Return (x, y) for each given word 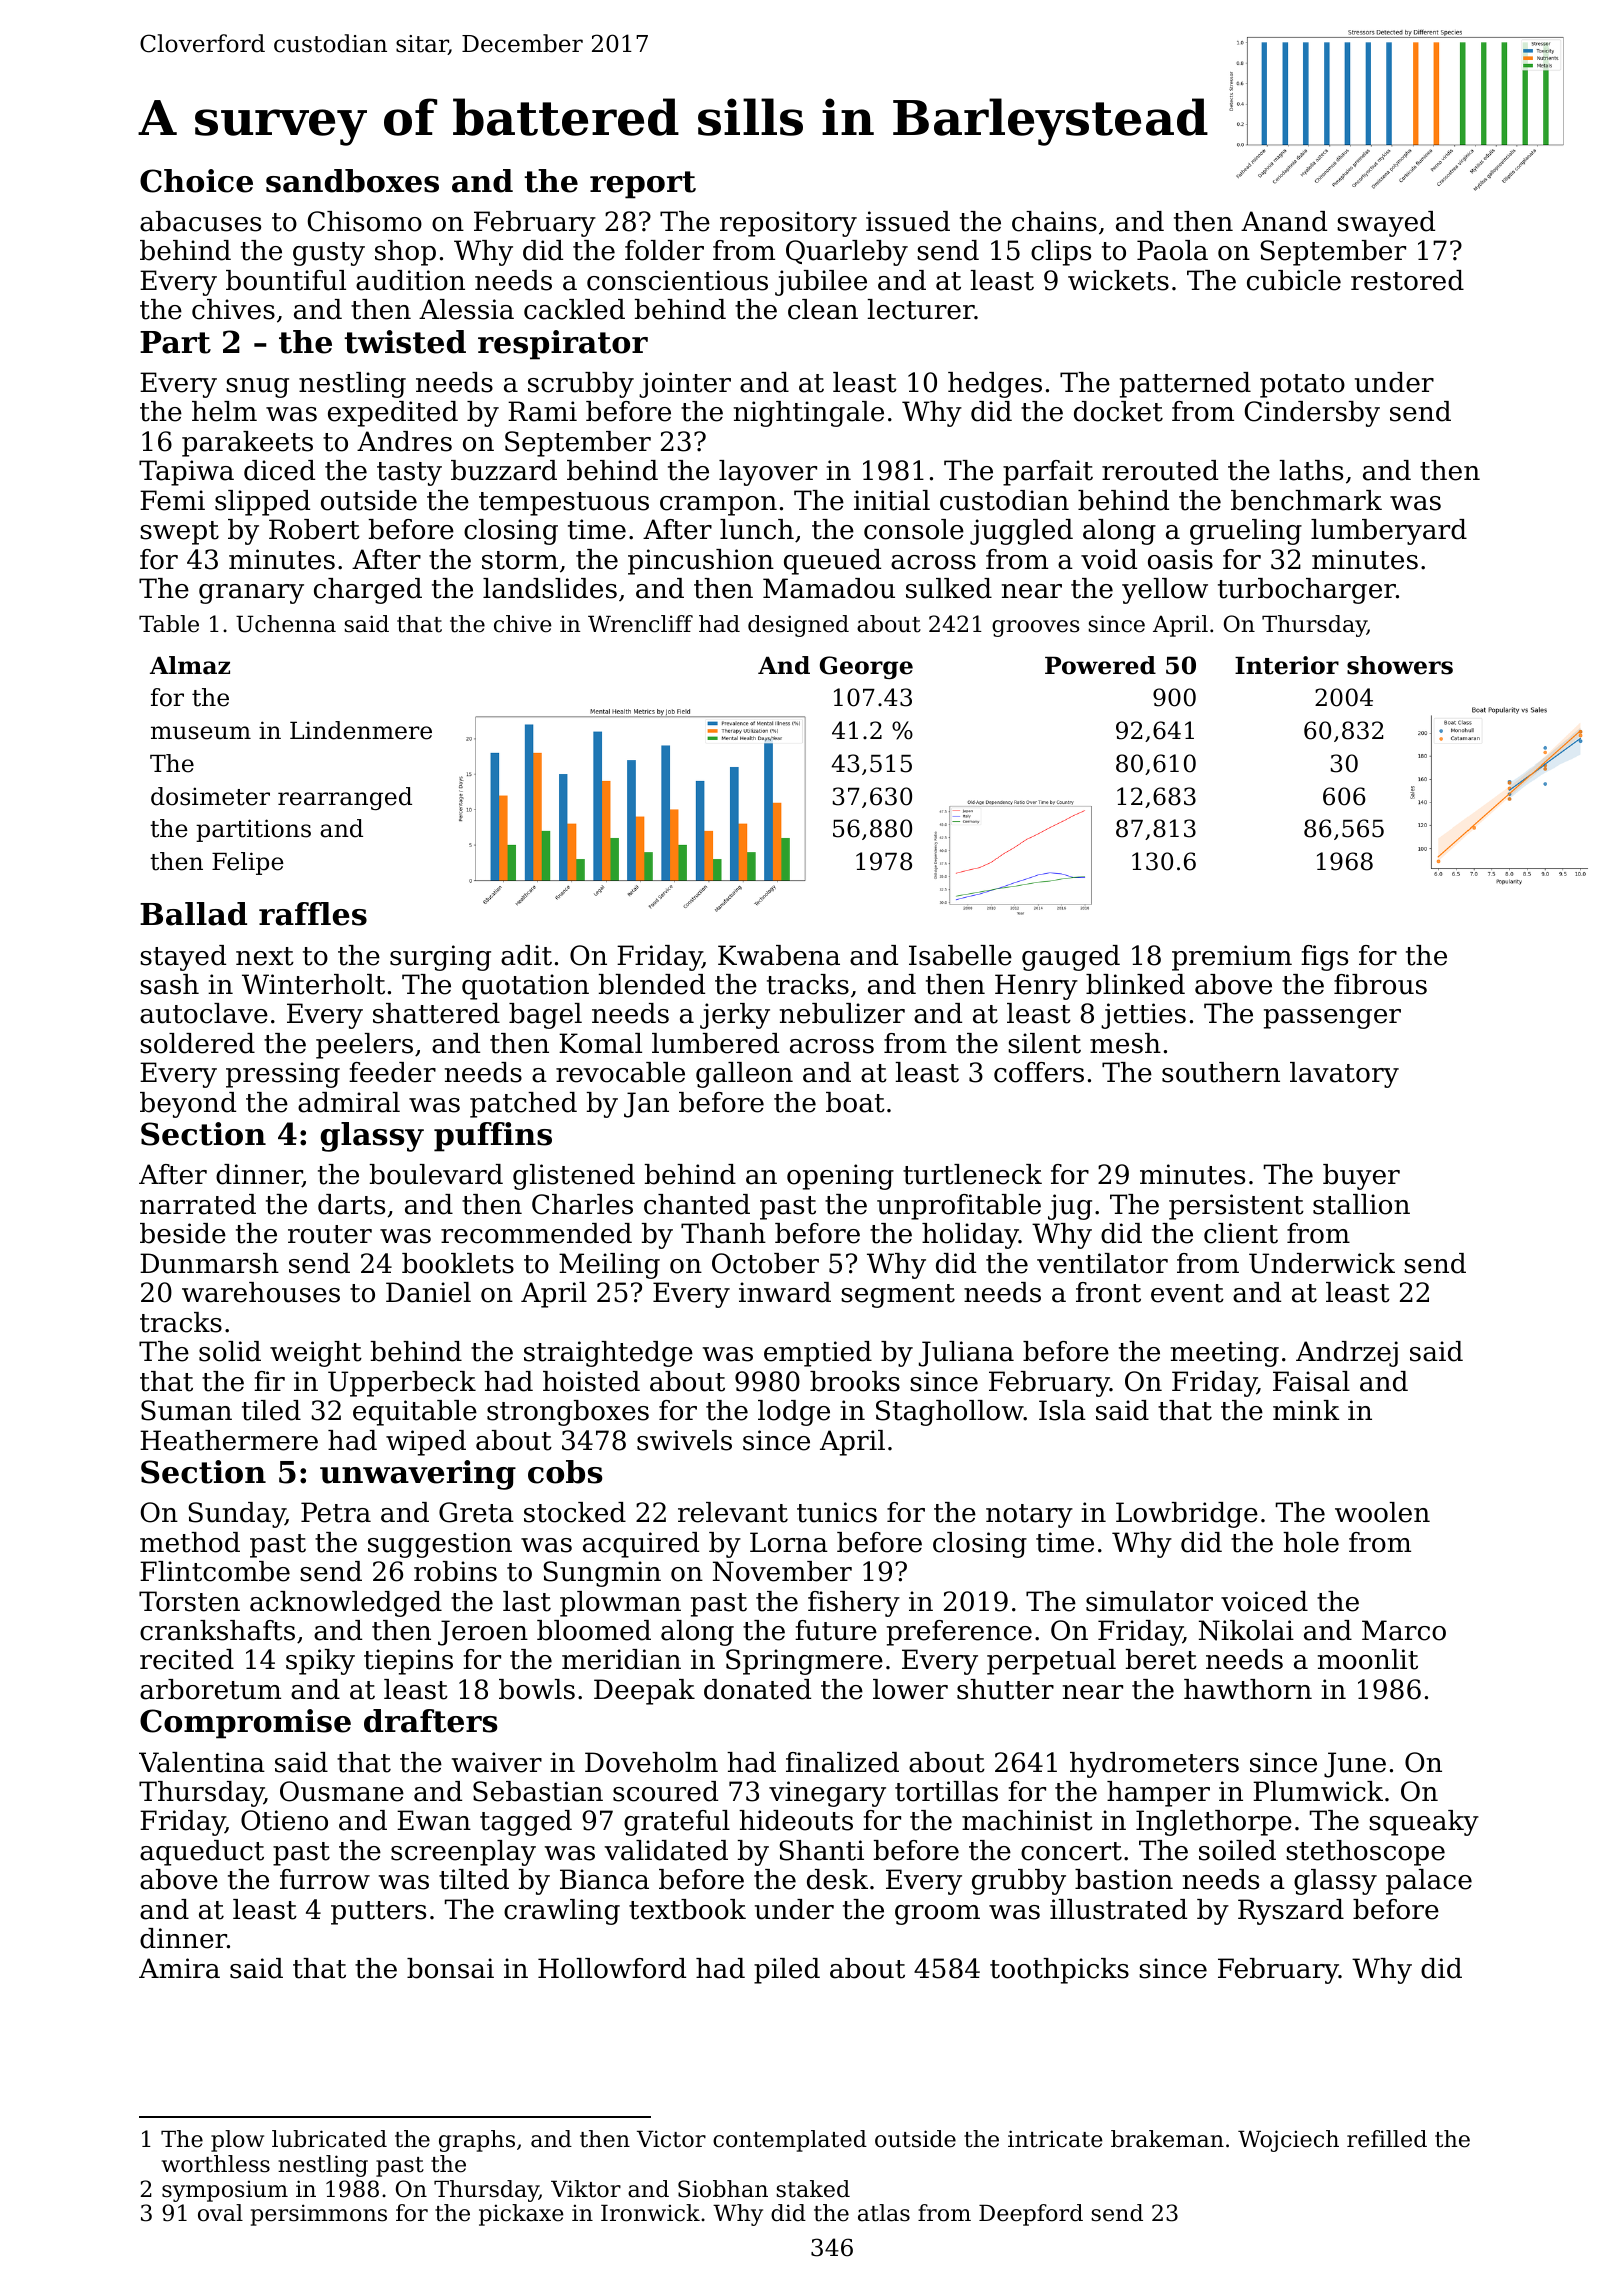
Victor (671, 2139)
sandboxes (352, 181)
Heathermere (229, 1440)
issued (908, 221)
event (1187, 1293)
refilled (1387, 2139)
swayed (1386, 224)
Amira (179, 1968)
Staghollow (950, 1413)
